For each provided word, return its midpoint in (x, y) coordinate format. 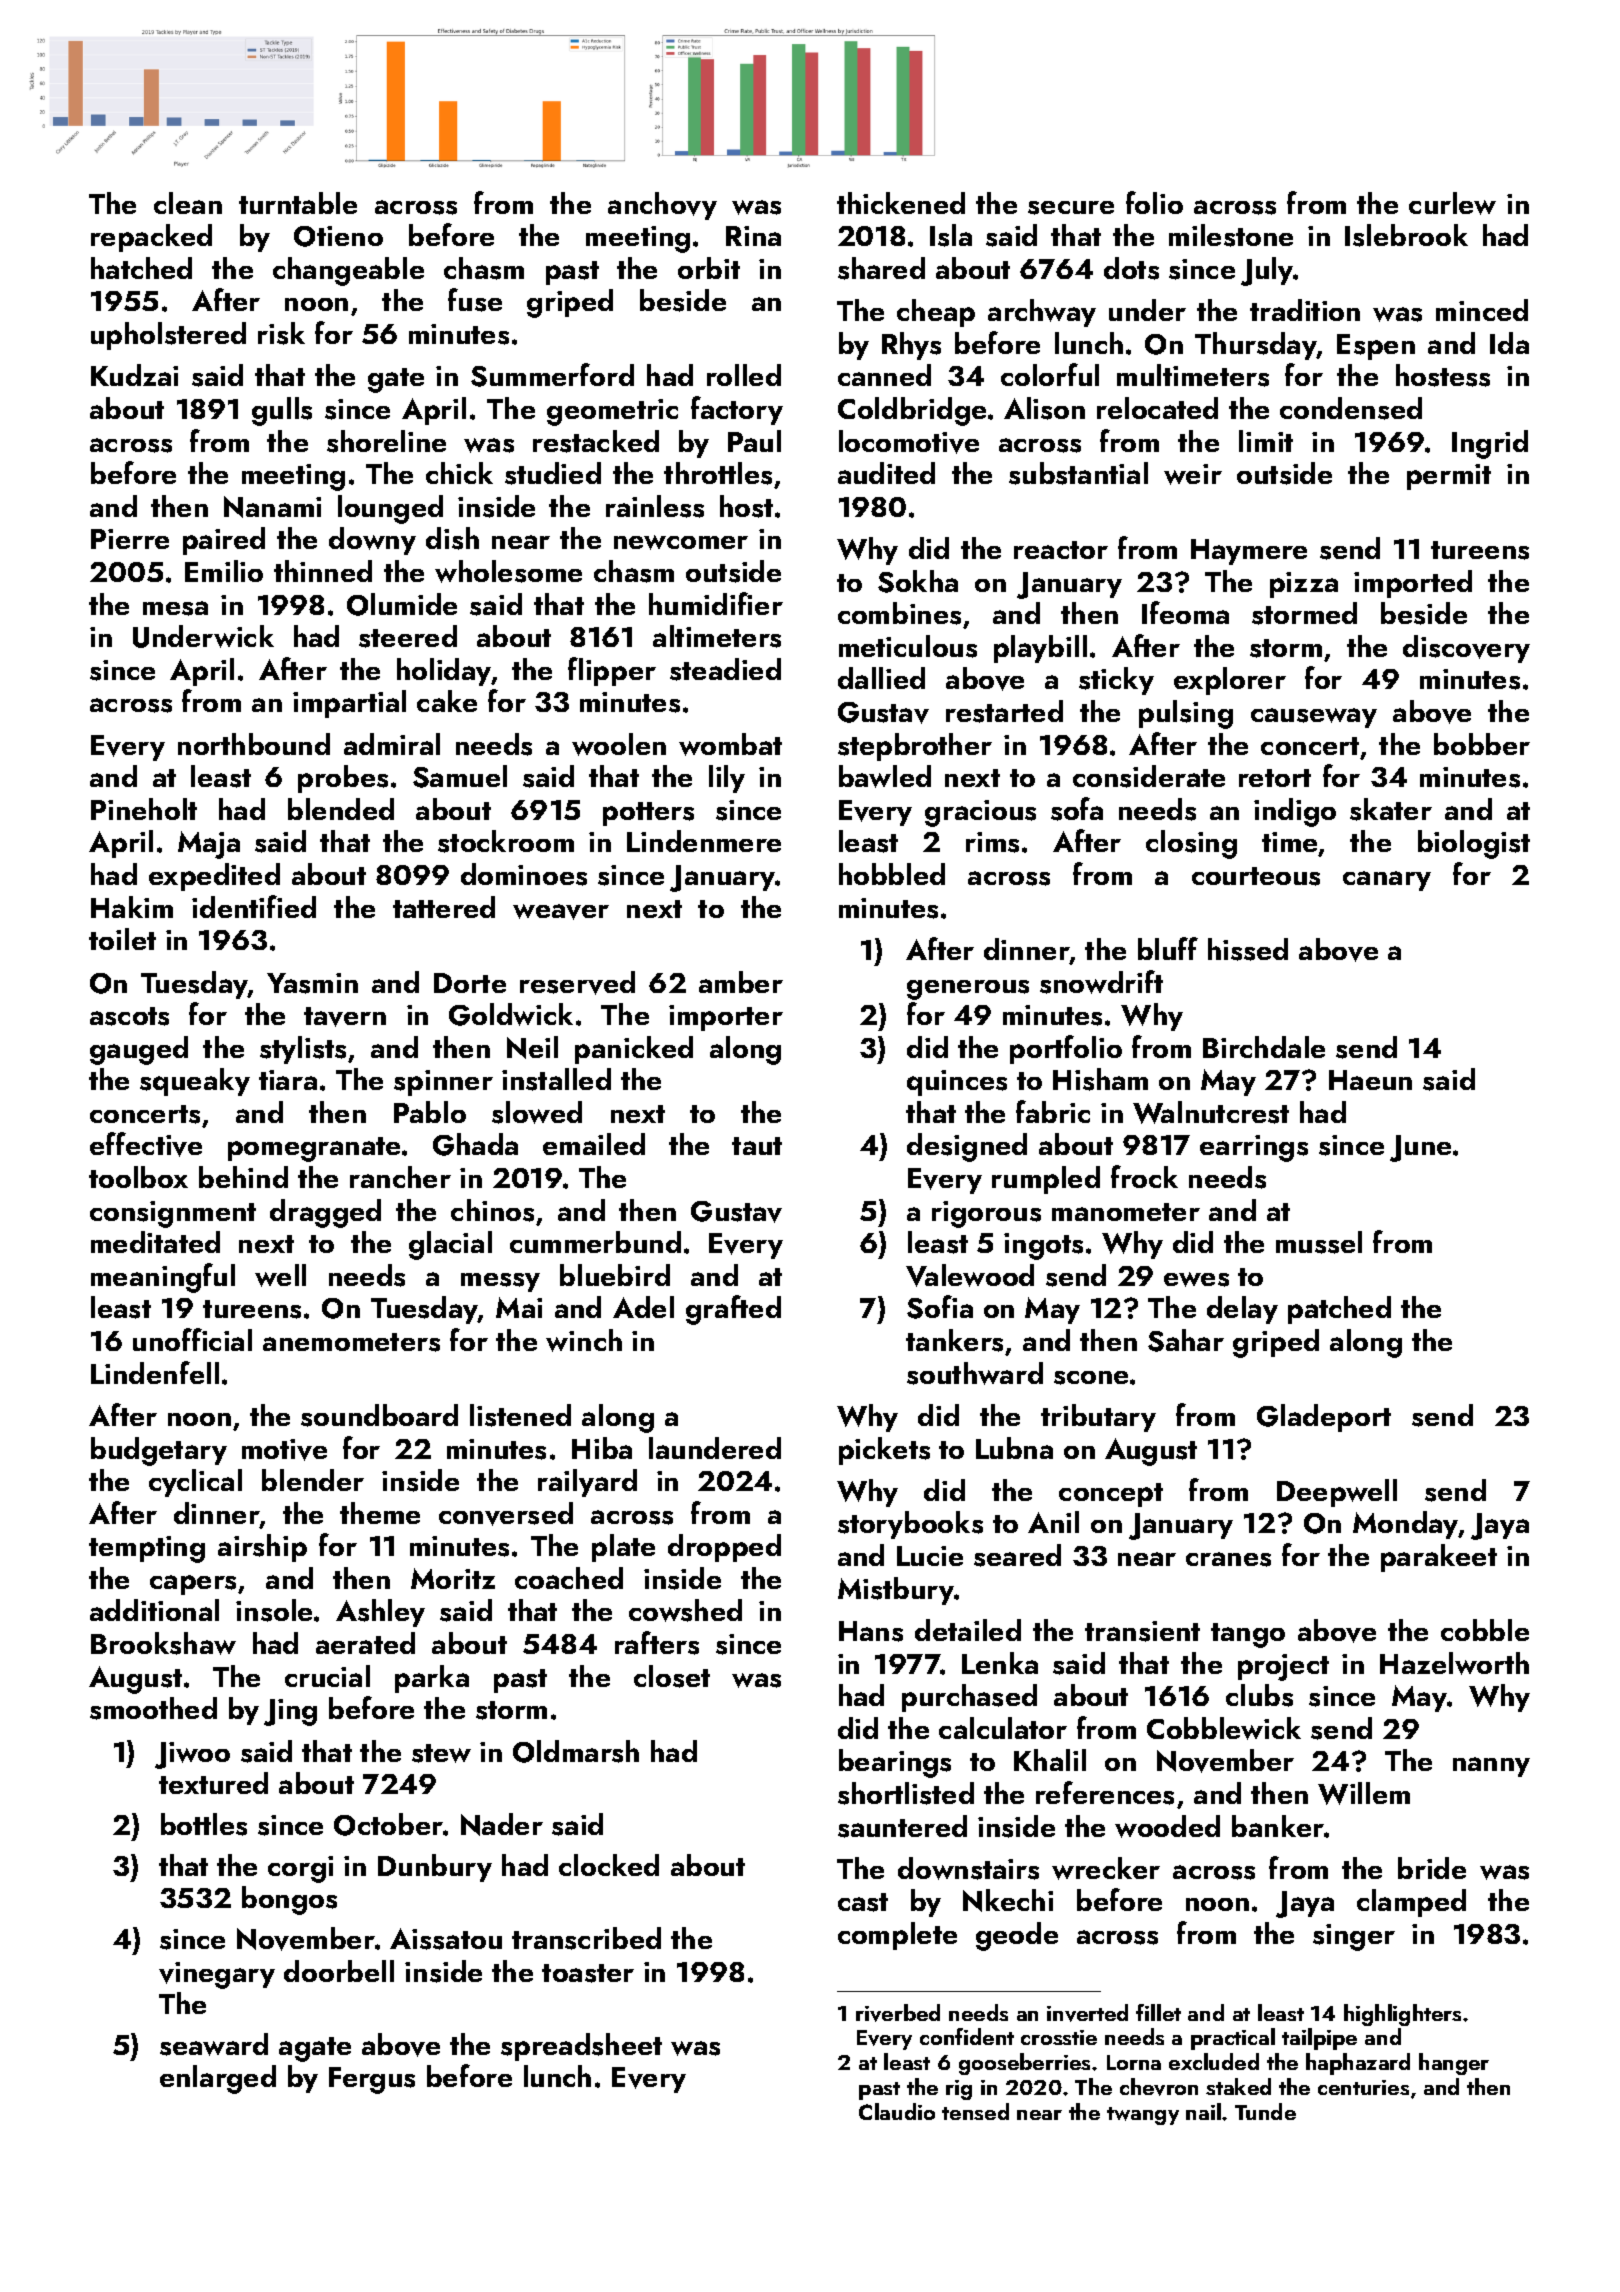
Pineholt (144, 809)
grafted (733, 1310)
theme (380, 1513)
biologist (1474, 844)
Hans (871, 1631)
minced (1482, 310)
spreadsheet (581, 2047)
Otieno (338, 236)
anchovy (662, 206)
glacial (450, 1245)
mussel (1319, 1242)
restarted (1004, 711)
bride (1432, 1868)
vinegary (217, 1975)
